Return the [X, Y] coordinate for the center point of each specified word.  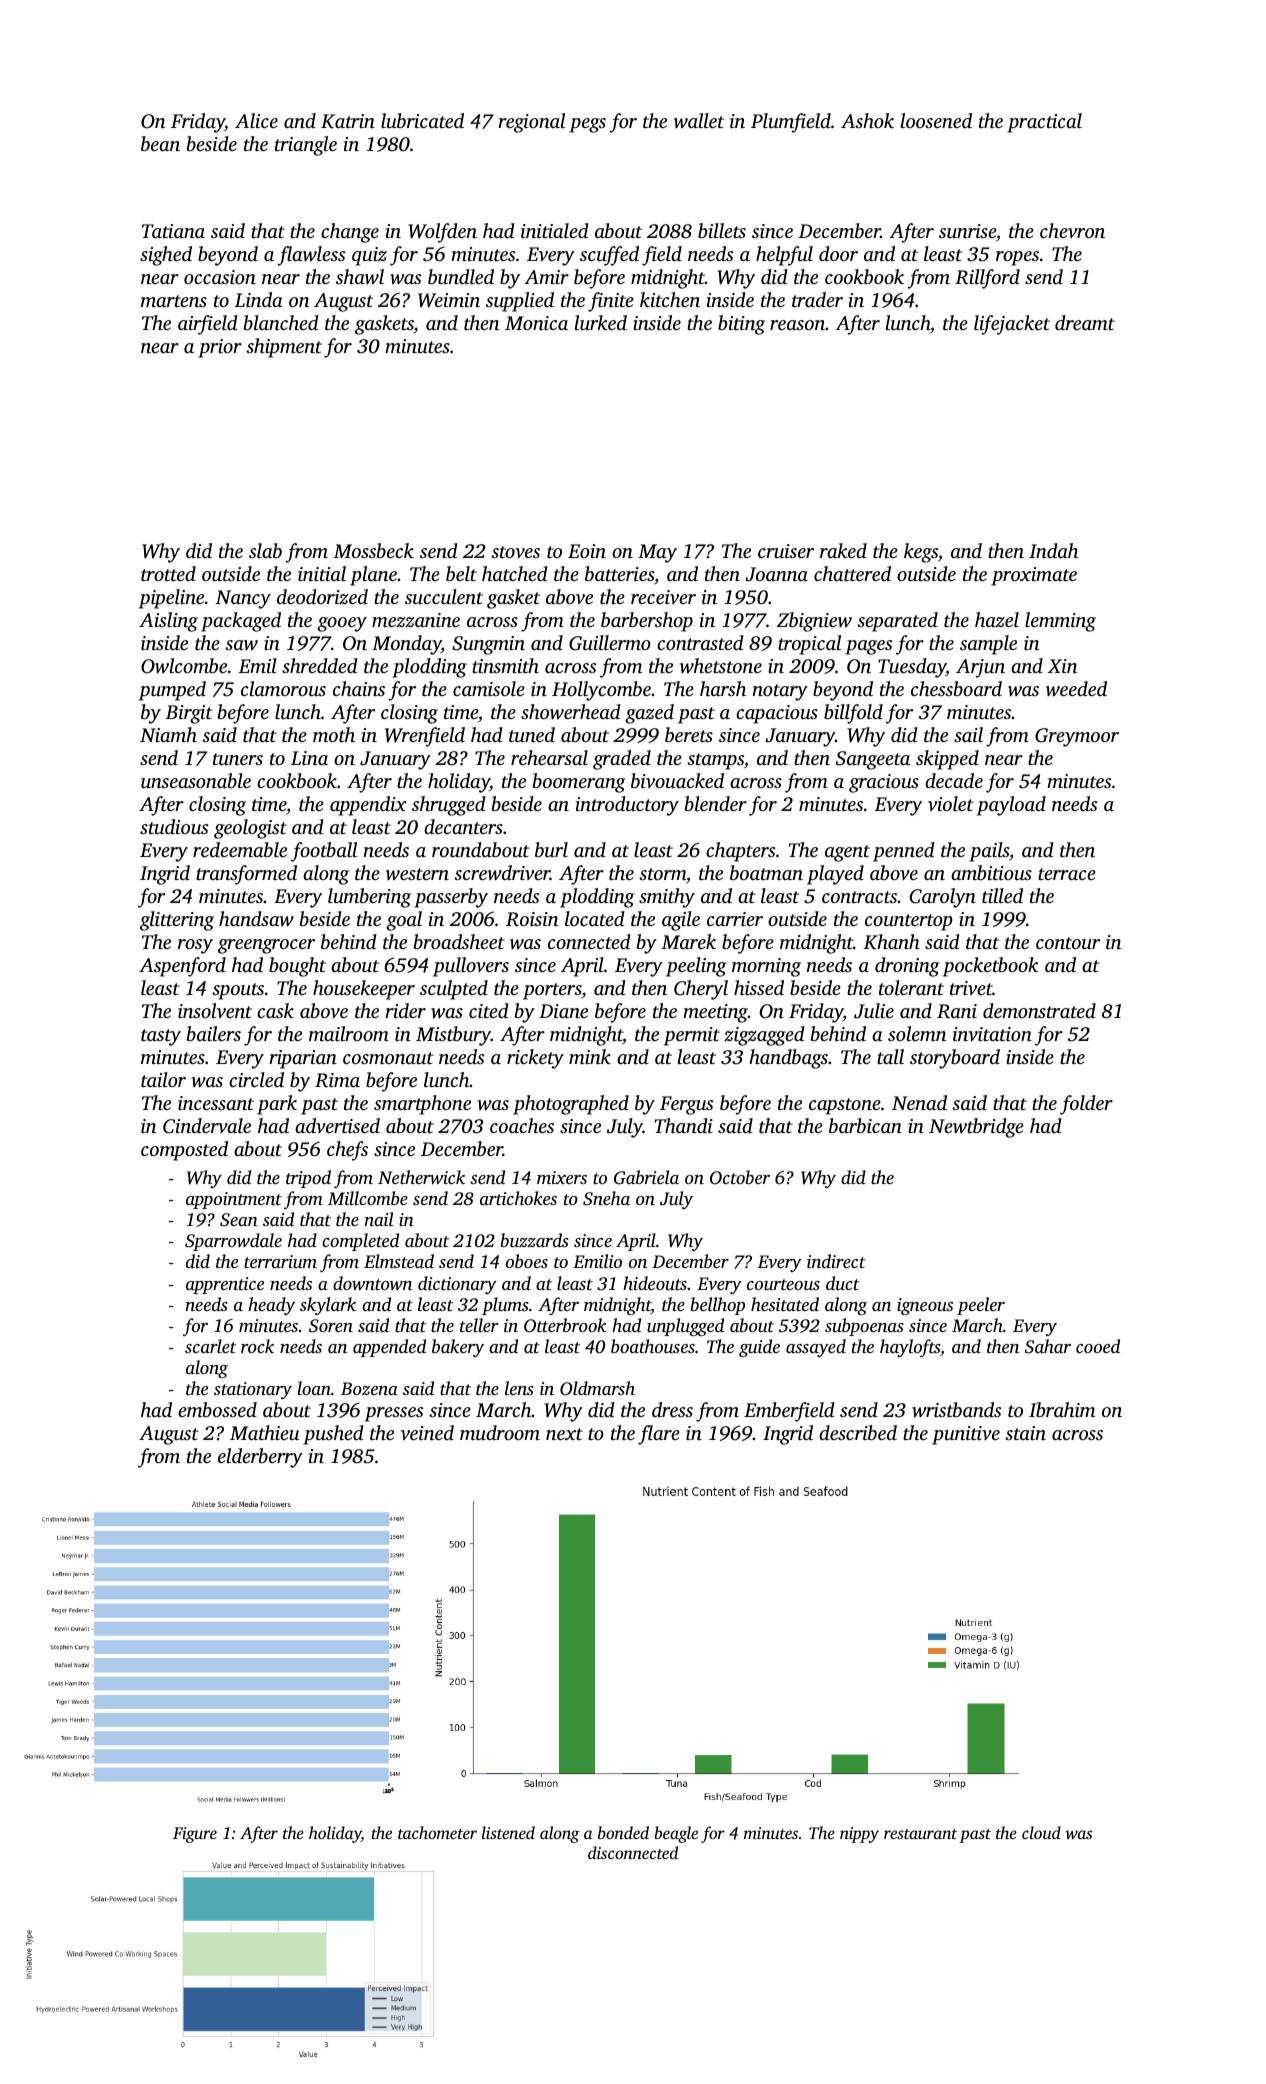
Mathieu [264, 1432]
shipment [284, 348]
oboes [527, 1261]
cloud [1041, 1832]
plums [505, 1306]
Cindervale [207, 1126]
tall [890, 1056]
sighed [166, 256]
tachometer [437, 1832]
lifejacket [1012, 325]
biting [741, 325]
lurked [601, 322]
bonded [623, 1832]
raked [843, 550]
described [858, 1432]
